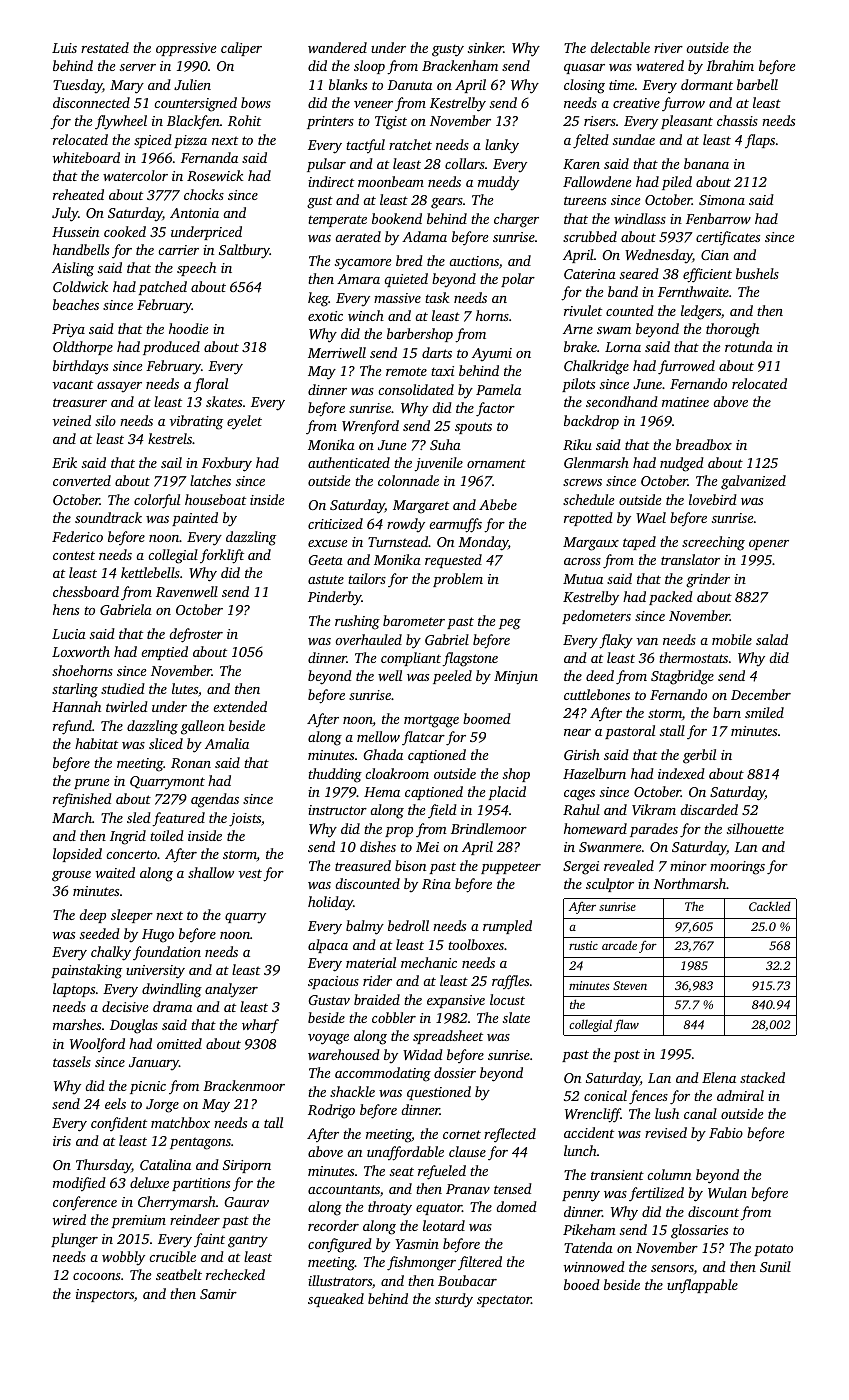 The image size is (849, 1400). I want to click on flagstone, so click(470, 659).
